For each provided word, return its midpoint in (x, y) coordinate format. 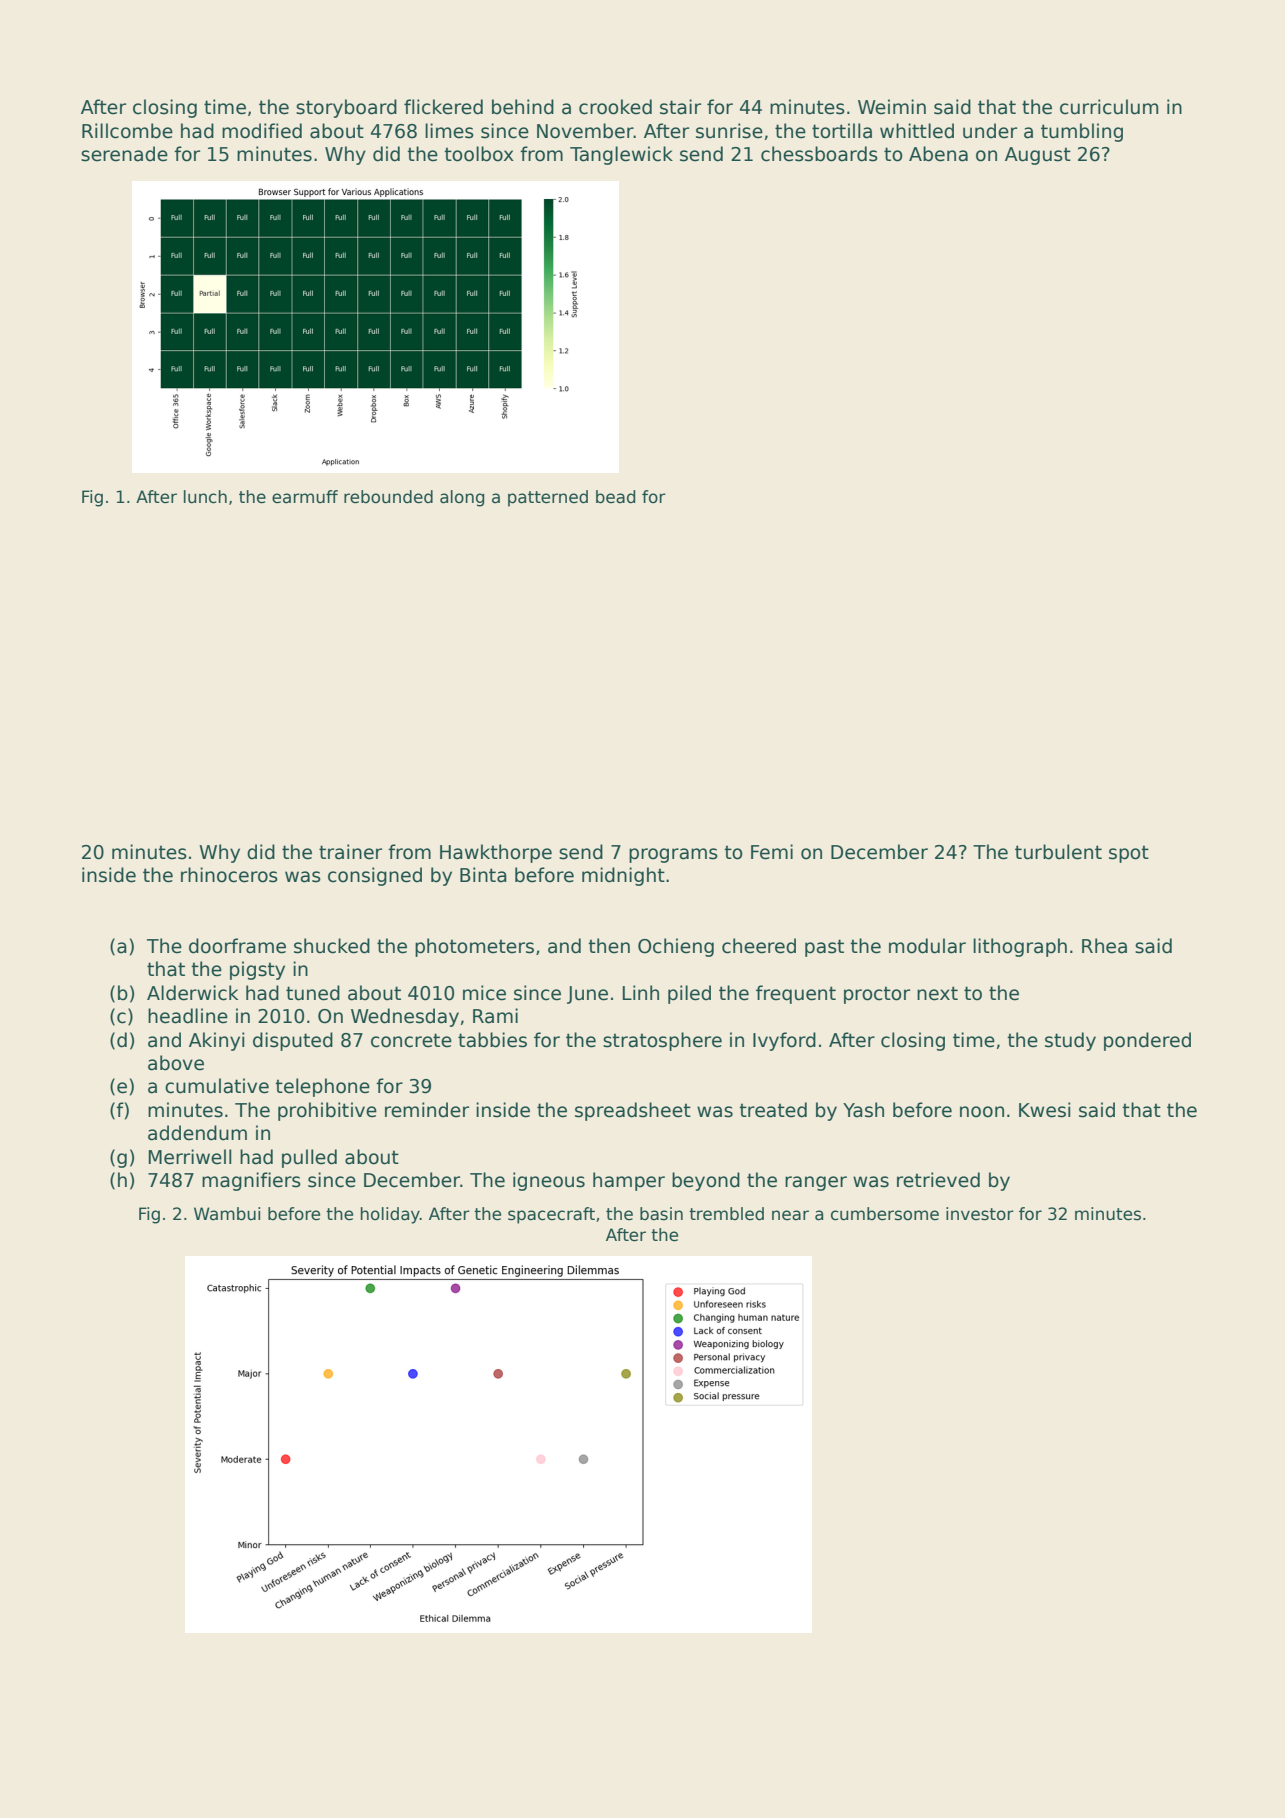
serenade (124, 154)
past (824, 948)
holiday (390, 1215)
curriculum (1109, 107)
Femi (772, 852)
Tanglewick (621, 155)
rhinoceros (229, 875)
